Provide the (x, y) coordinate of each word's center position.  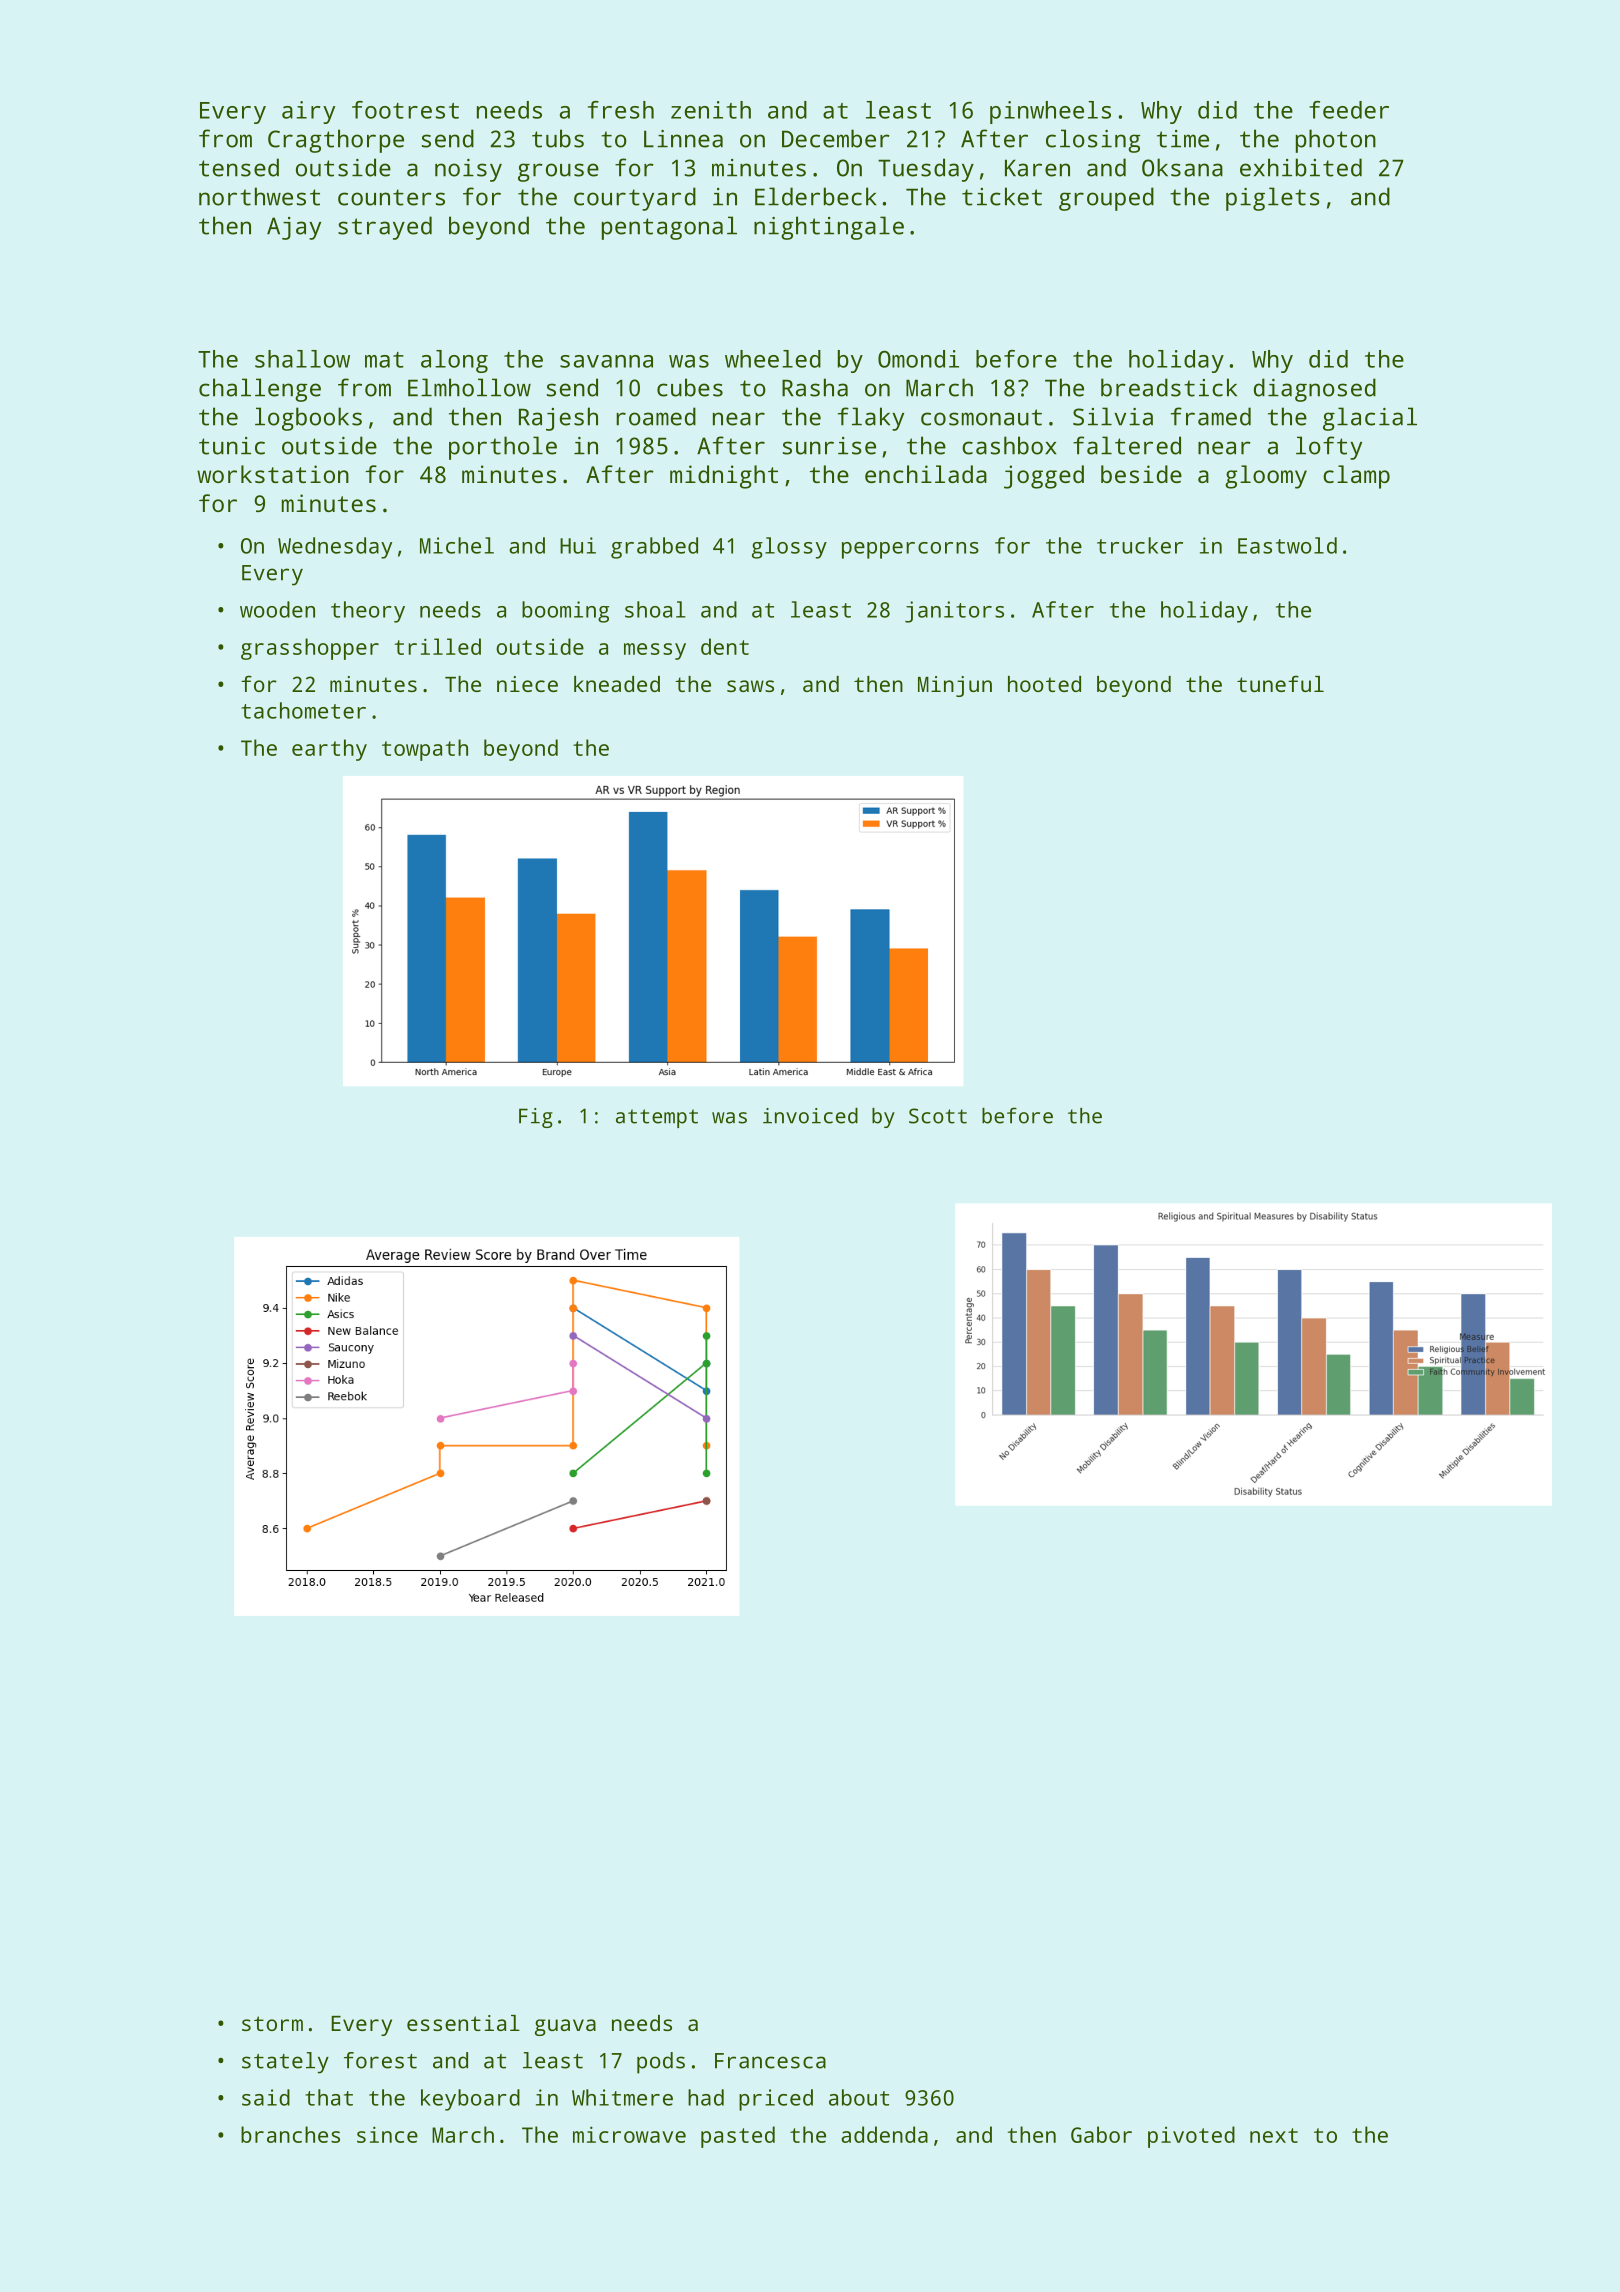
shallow (302, 359)
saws (750, 686)
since (387, 2134)
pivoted (1191, 2137)
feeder (1349, 110)
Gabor (1101, 2134)
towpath (425, 750)
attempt (657, 1118)
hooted (1044, 684)
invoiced (810, 1116)
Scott (938, 1116)
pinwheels (1050, 112)
